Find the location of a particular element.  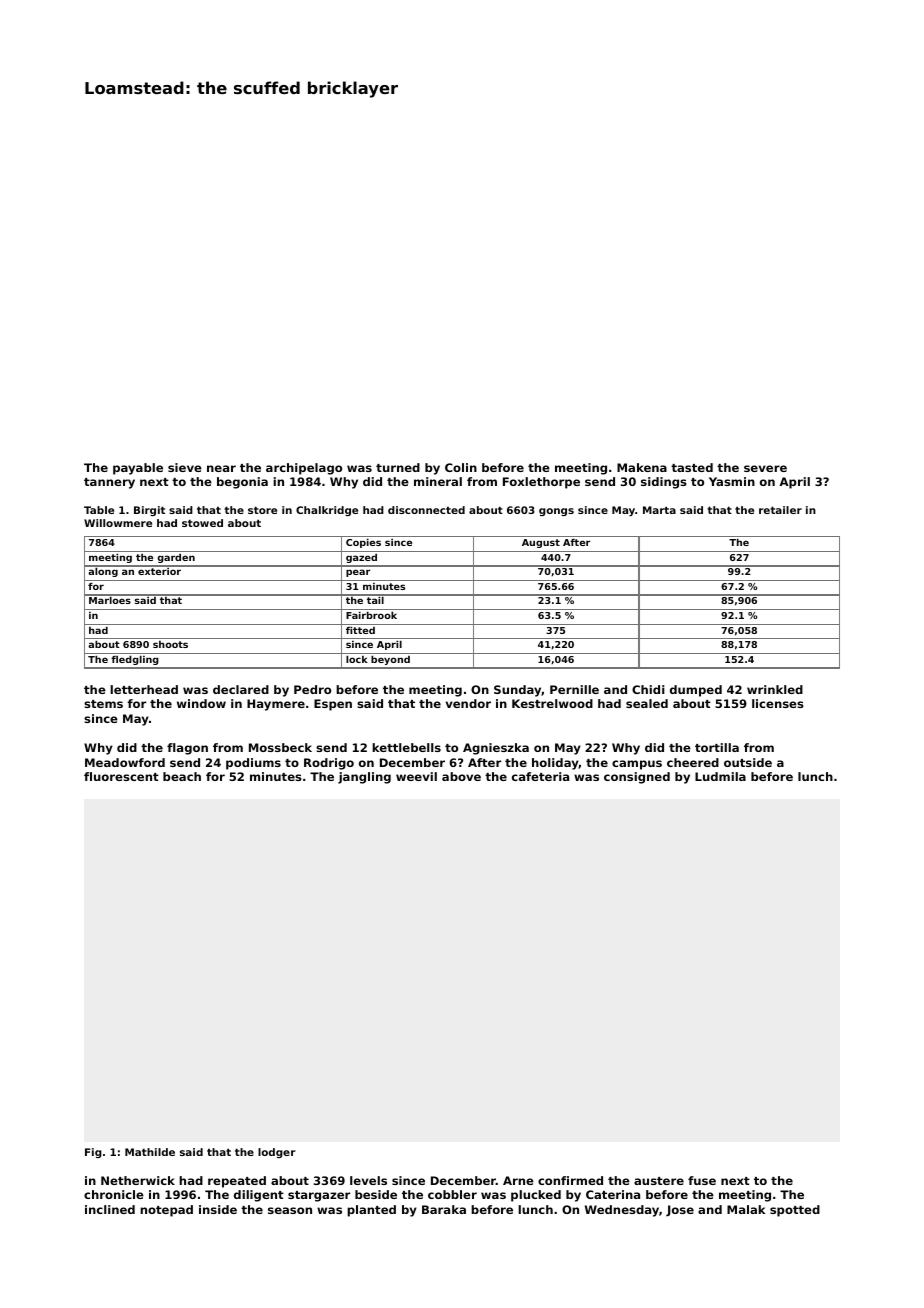

disconnected is located at coordinates (426, 510).
